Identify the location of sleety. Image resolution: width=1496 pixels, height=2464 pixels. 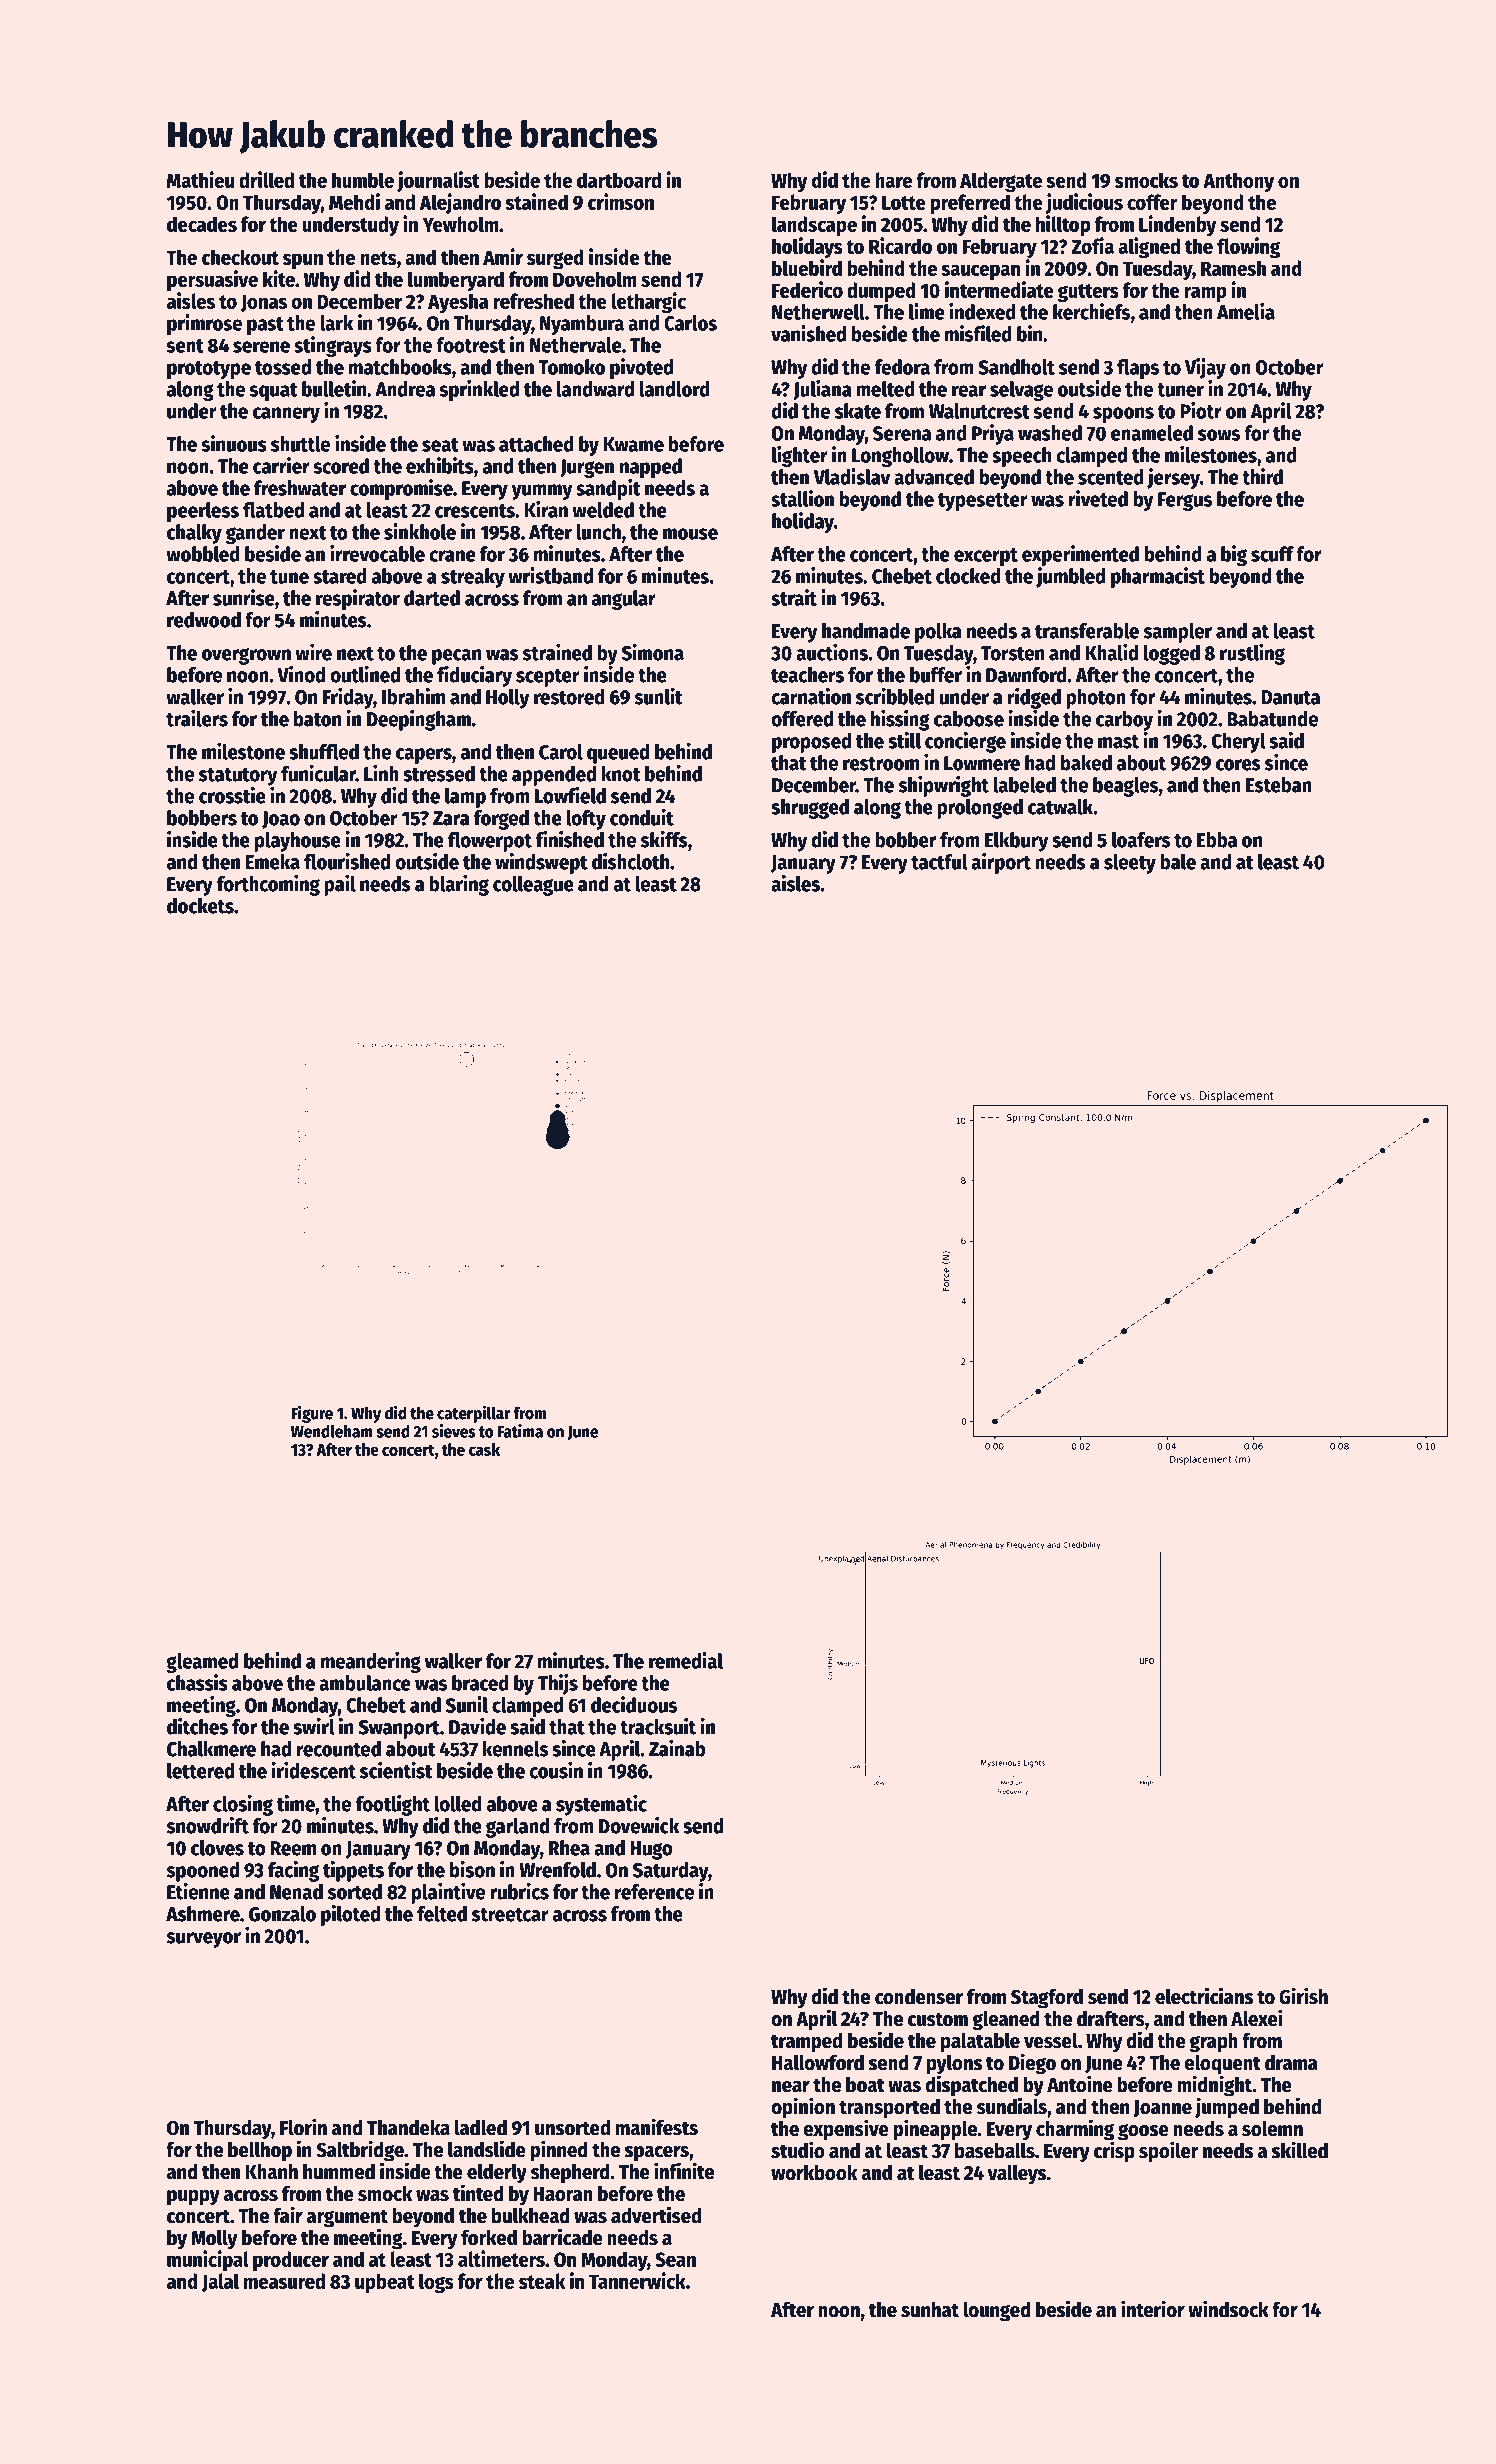
(1130, 864).
